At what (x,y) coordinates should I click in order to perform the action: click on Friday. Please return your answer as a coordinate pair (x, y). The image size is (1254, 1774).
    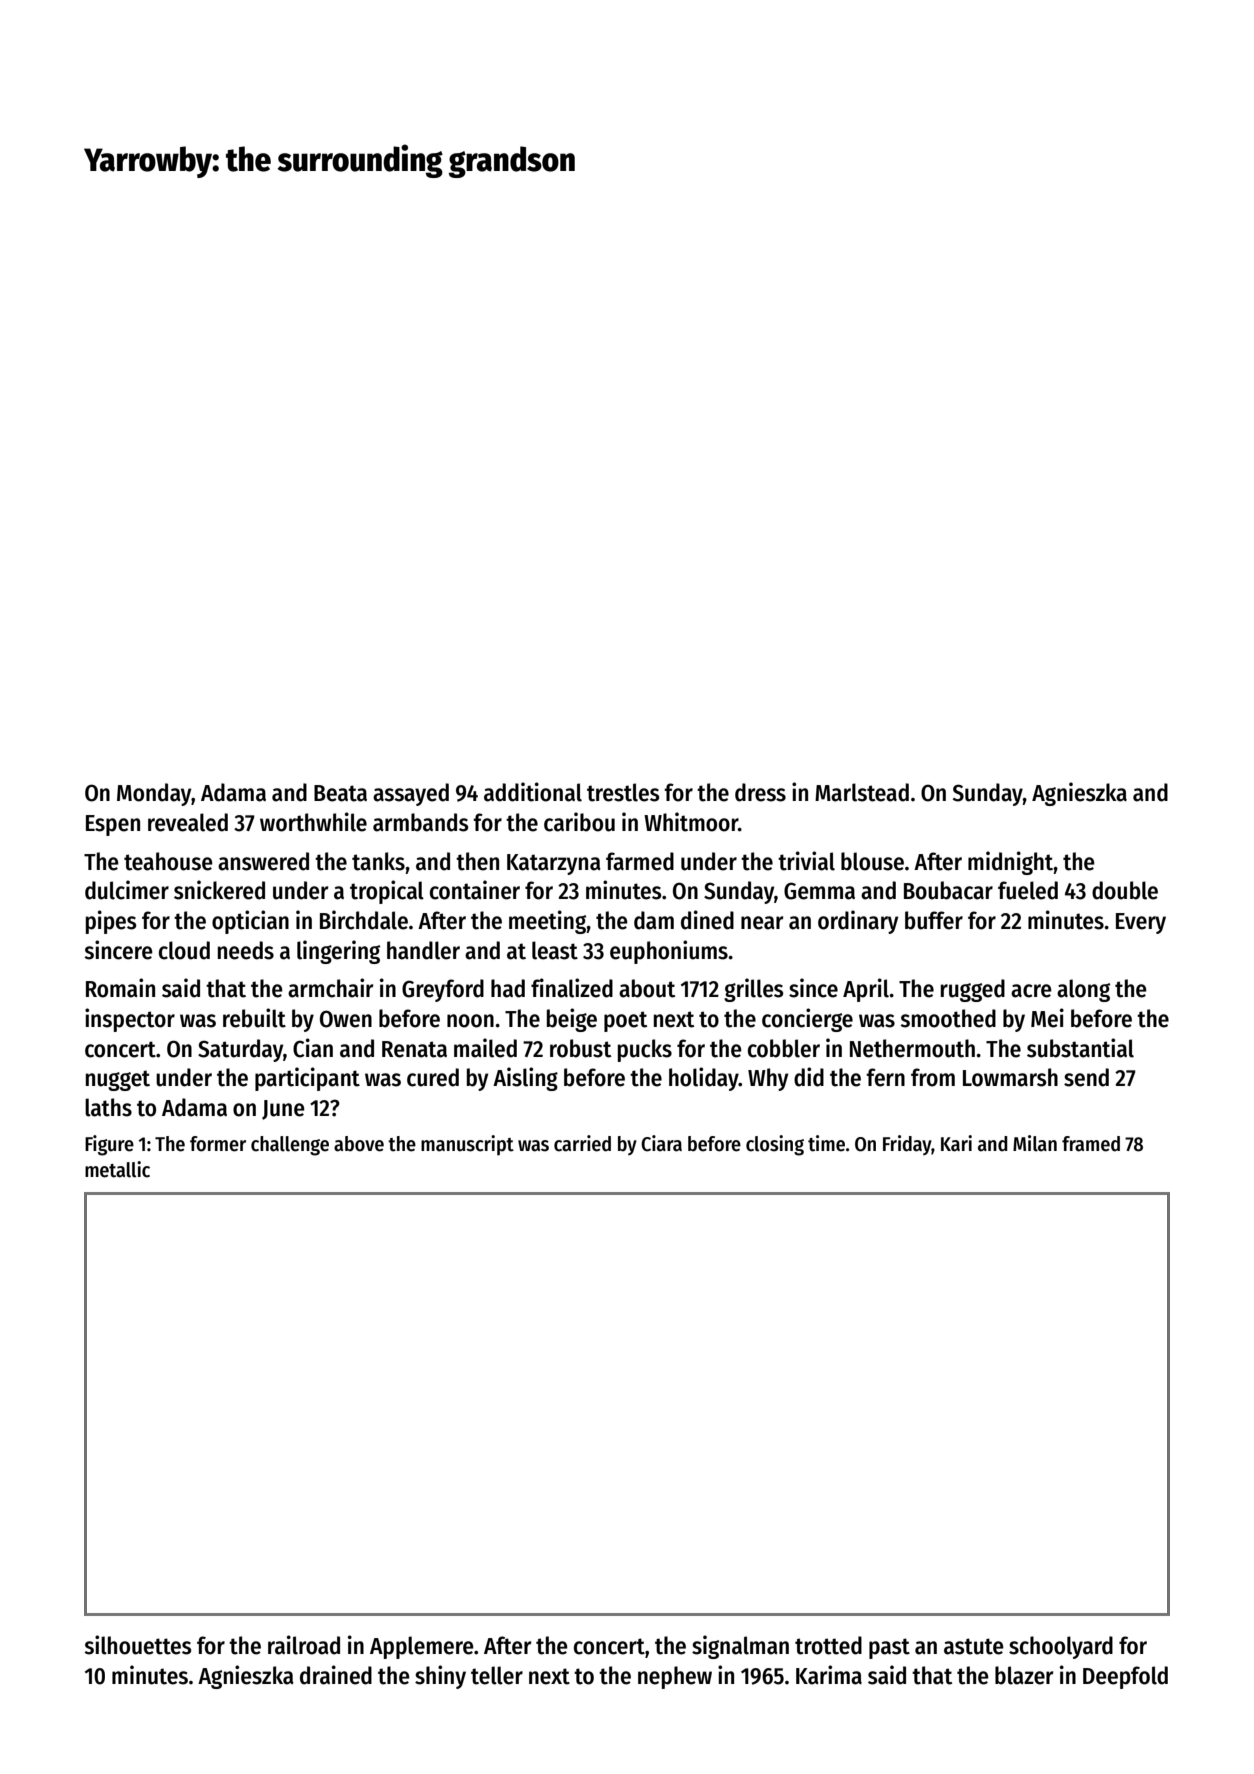
    Looking at the image, I should click on (907, 1145).
